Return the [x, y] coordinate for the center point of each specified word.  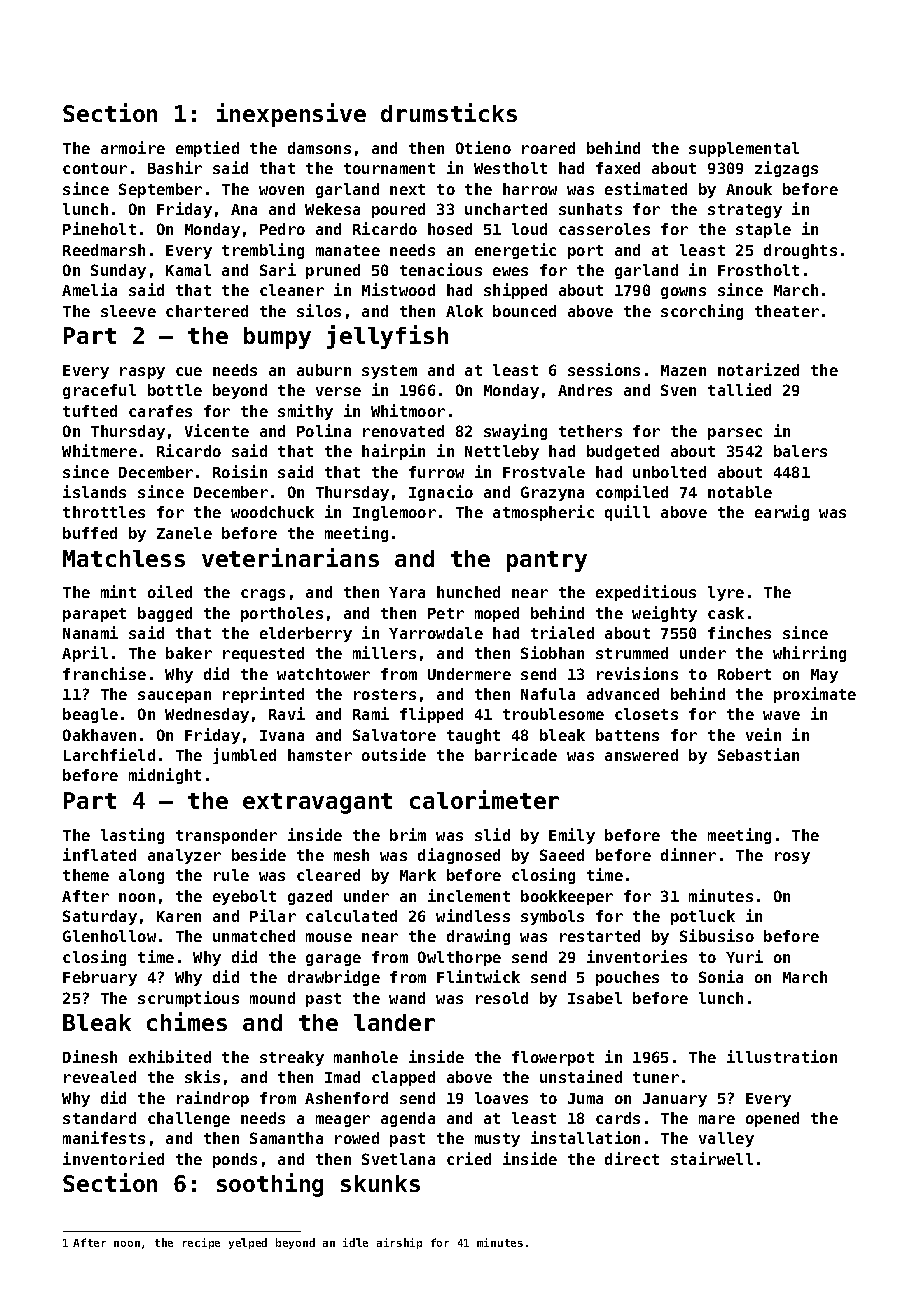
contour [95, 168]
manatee [348, 250]
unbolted [669, 472]
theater [787, 311]
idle [355, 1242]
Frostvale [544, 472]
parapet [94, 615]
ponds [235, 1160]
